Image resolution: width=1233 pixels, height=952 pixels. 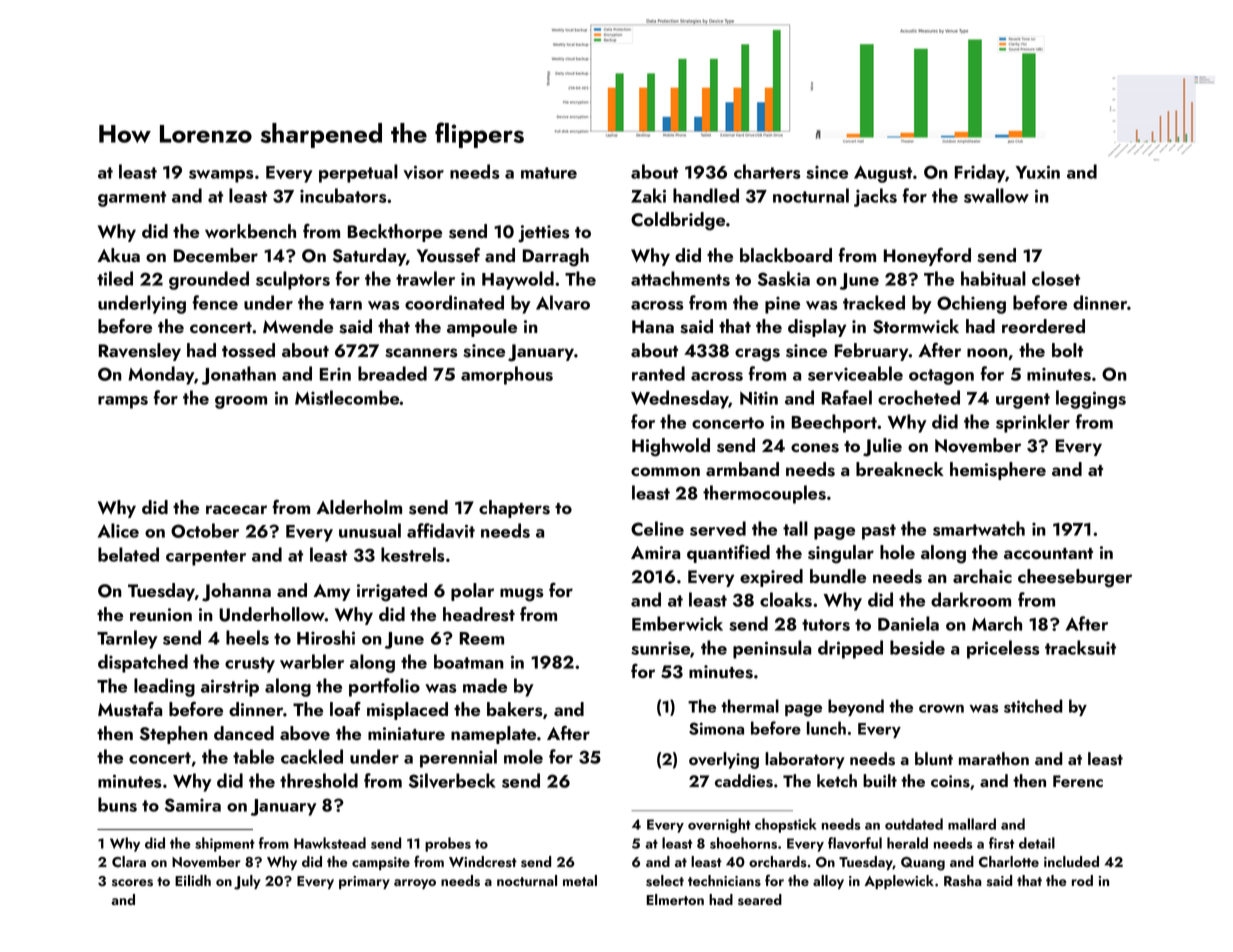 What do you see at coordinates (1075, 578) in the screenshot?
I see `cheeseburger` at bounding box center [1075, 578].
